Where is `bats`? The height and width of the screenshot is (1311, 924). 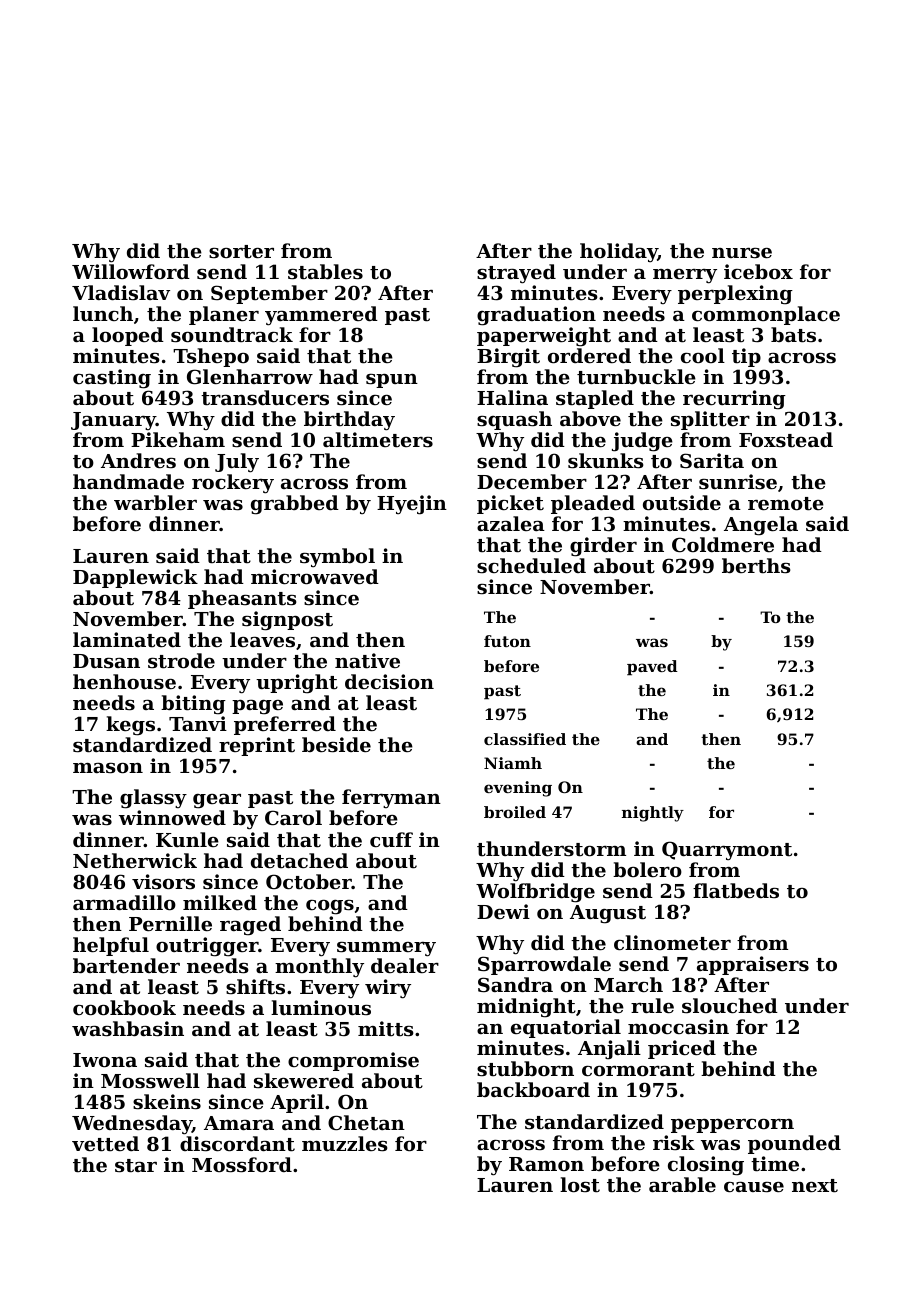 bats is located at coordinates (793, 335).
